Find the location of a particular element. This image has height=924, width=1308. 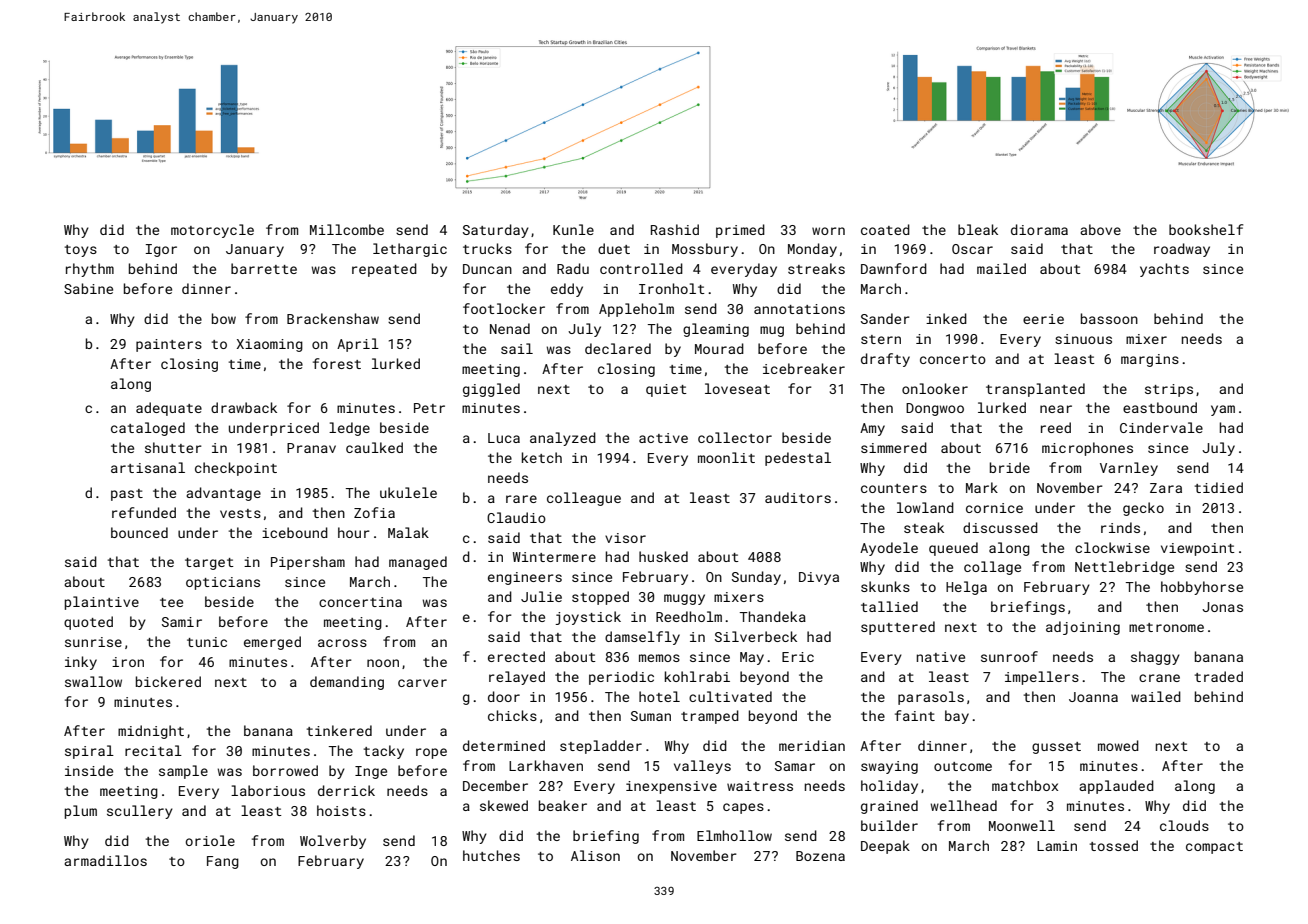

toys is located at coordinates (81, 251).
